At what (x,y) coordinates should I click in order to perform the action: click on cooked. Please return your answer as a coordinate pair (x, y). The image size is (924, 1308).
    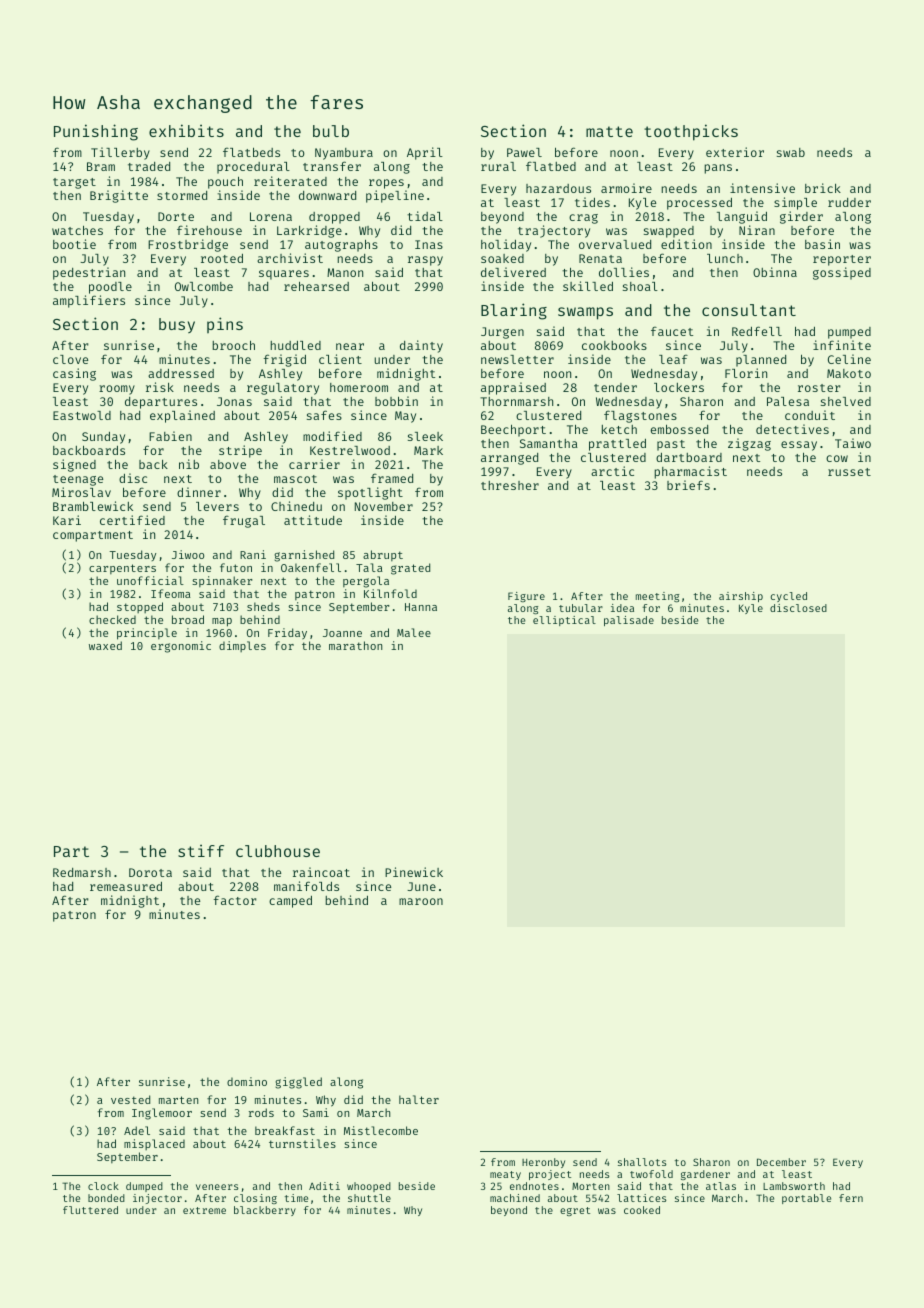
    Looking at the image, I should click on (642, 1210).
